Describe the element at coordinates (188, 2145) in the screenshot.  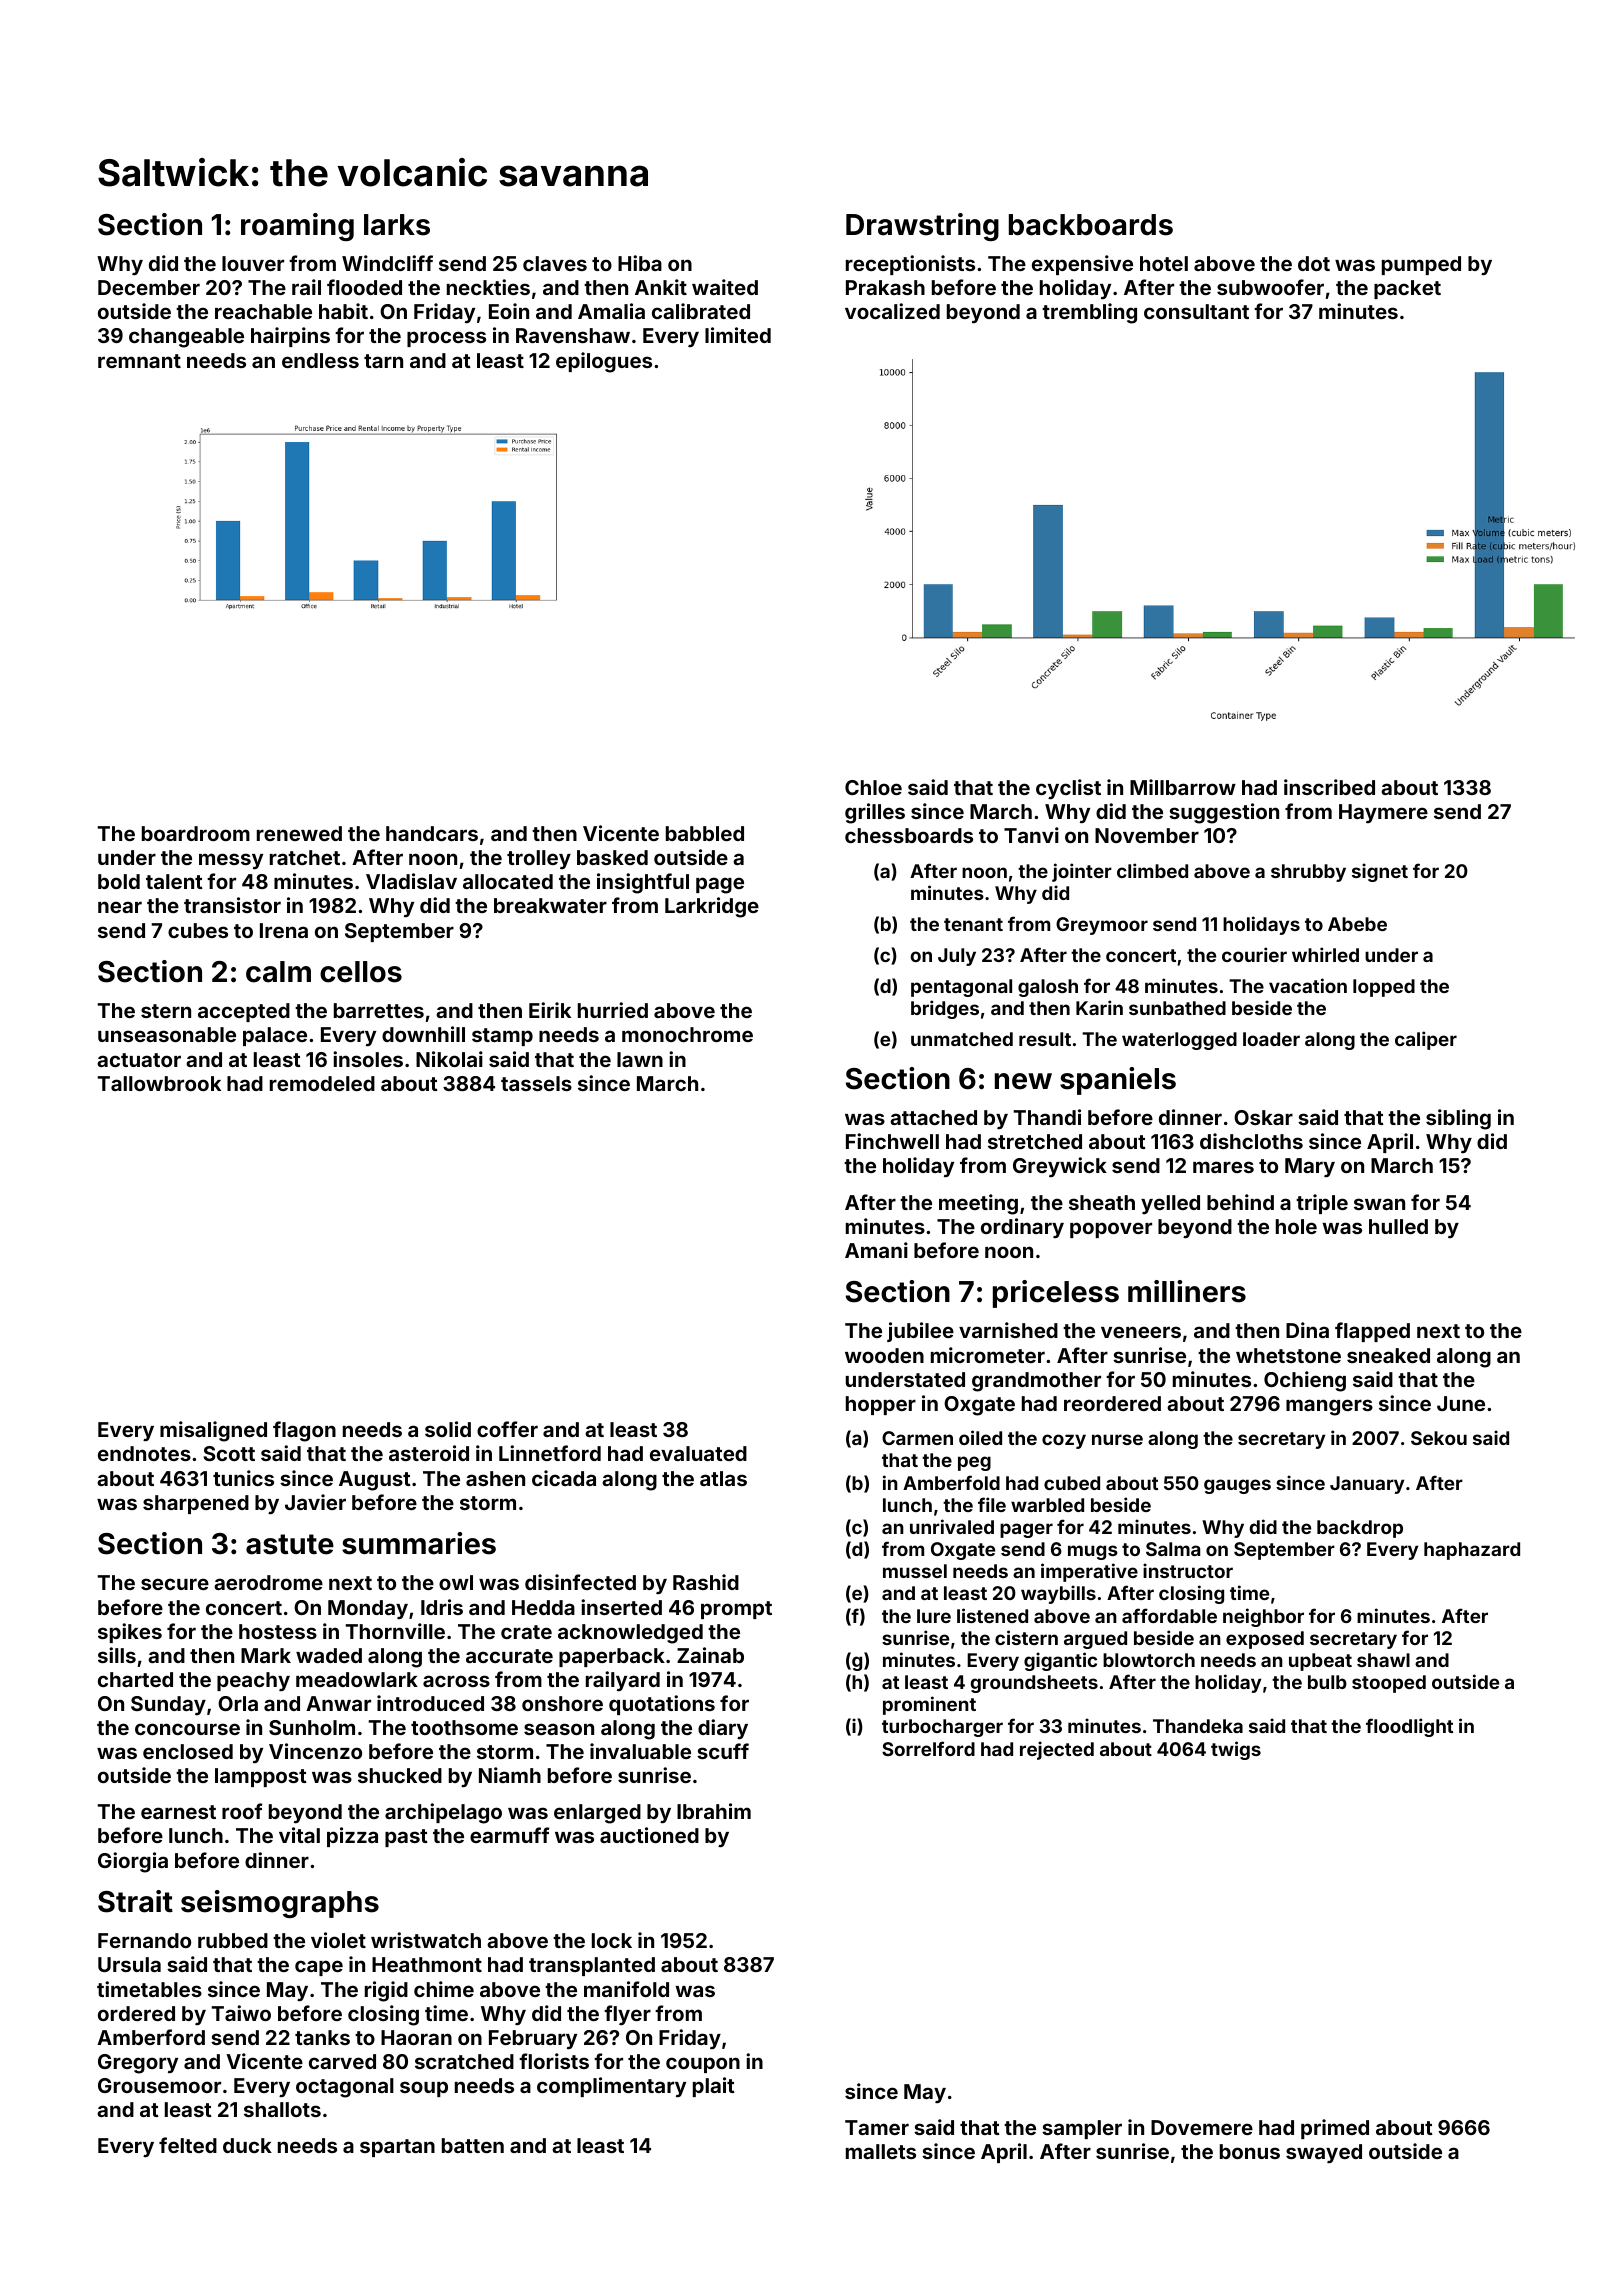
I see `felted` at that location.
